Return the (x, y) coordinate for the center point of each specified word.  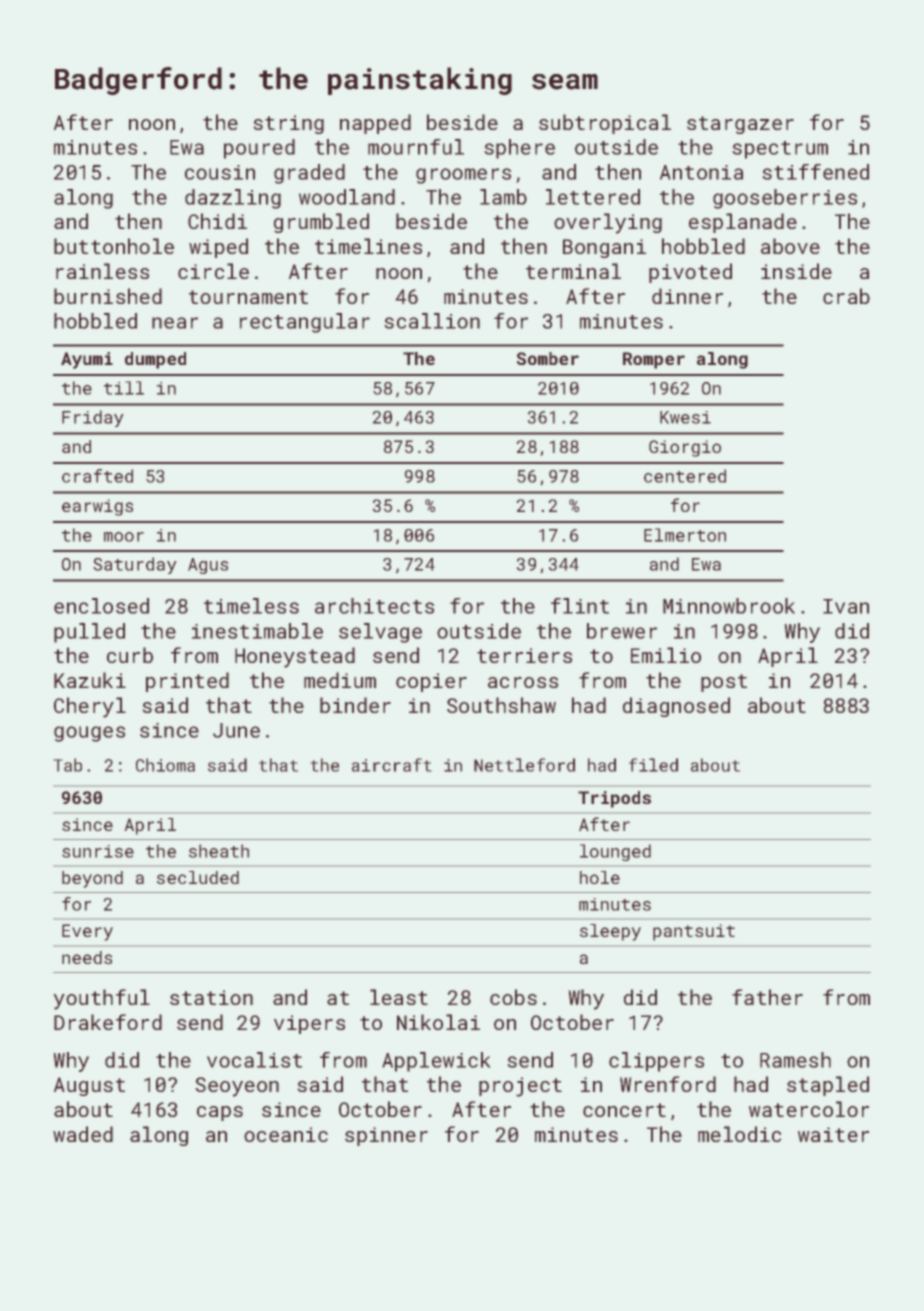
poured (259, 149)
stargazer (740, 125)
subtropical (605, 124)
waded (83, 1134)
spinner (386, 1136)
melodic (739, 1134)
